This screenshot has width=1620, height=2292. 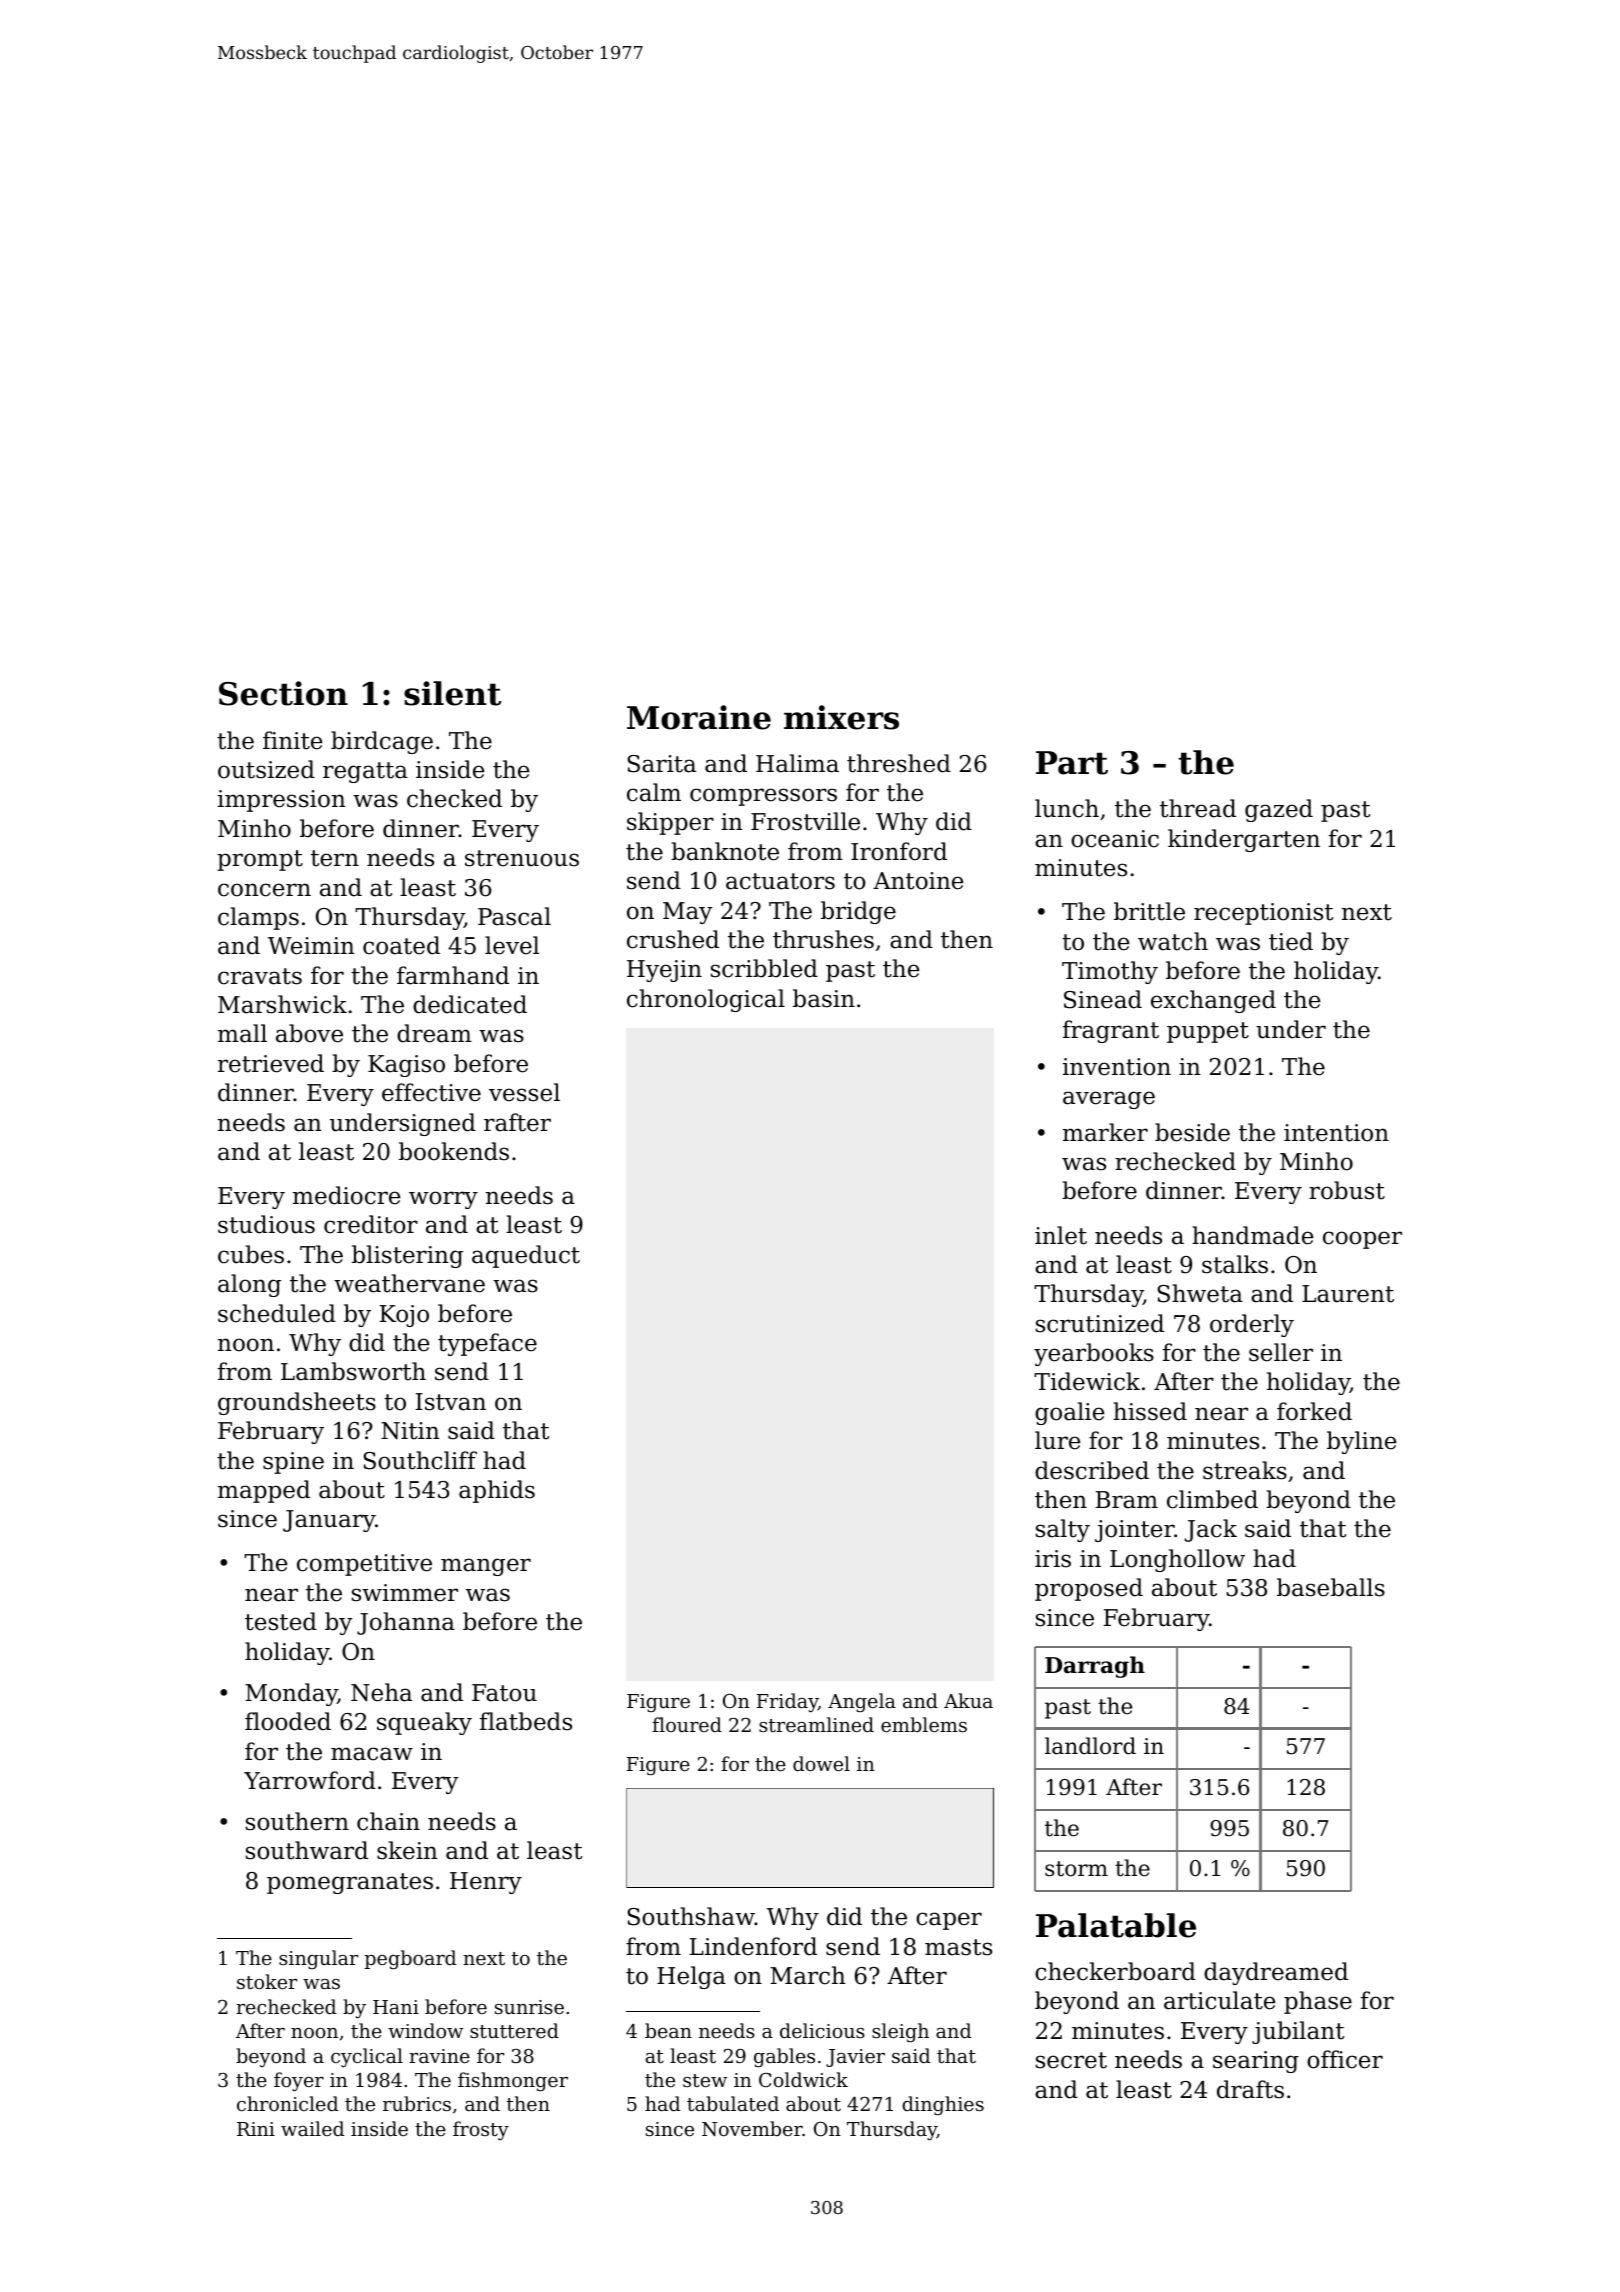 What do you see at coordinates (312, 2128) in the screenshot?
I see `wailed` at bounding box center [312, 2128].
